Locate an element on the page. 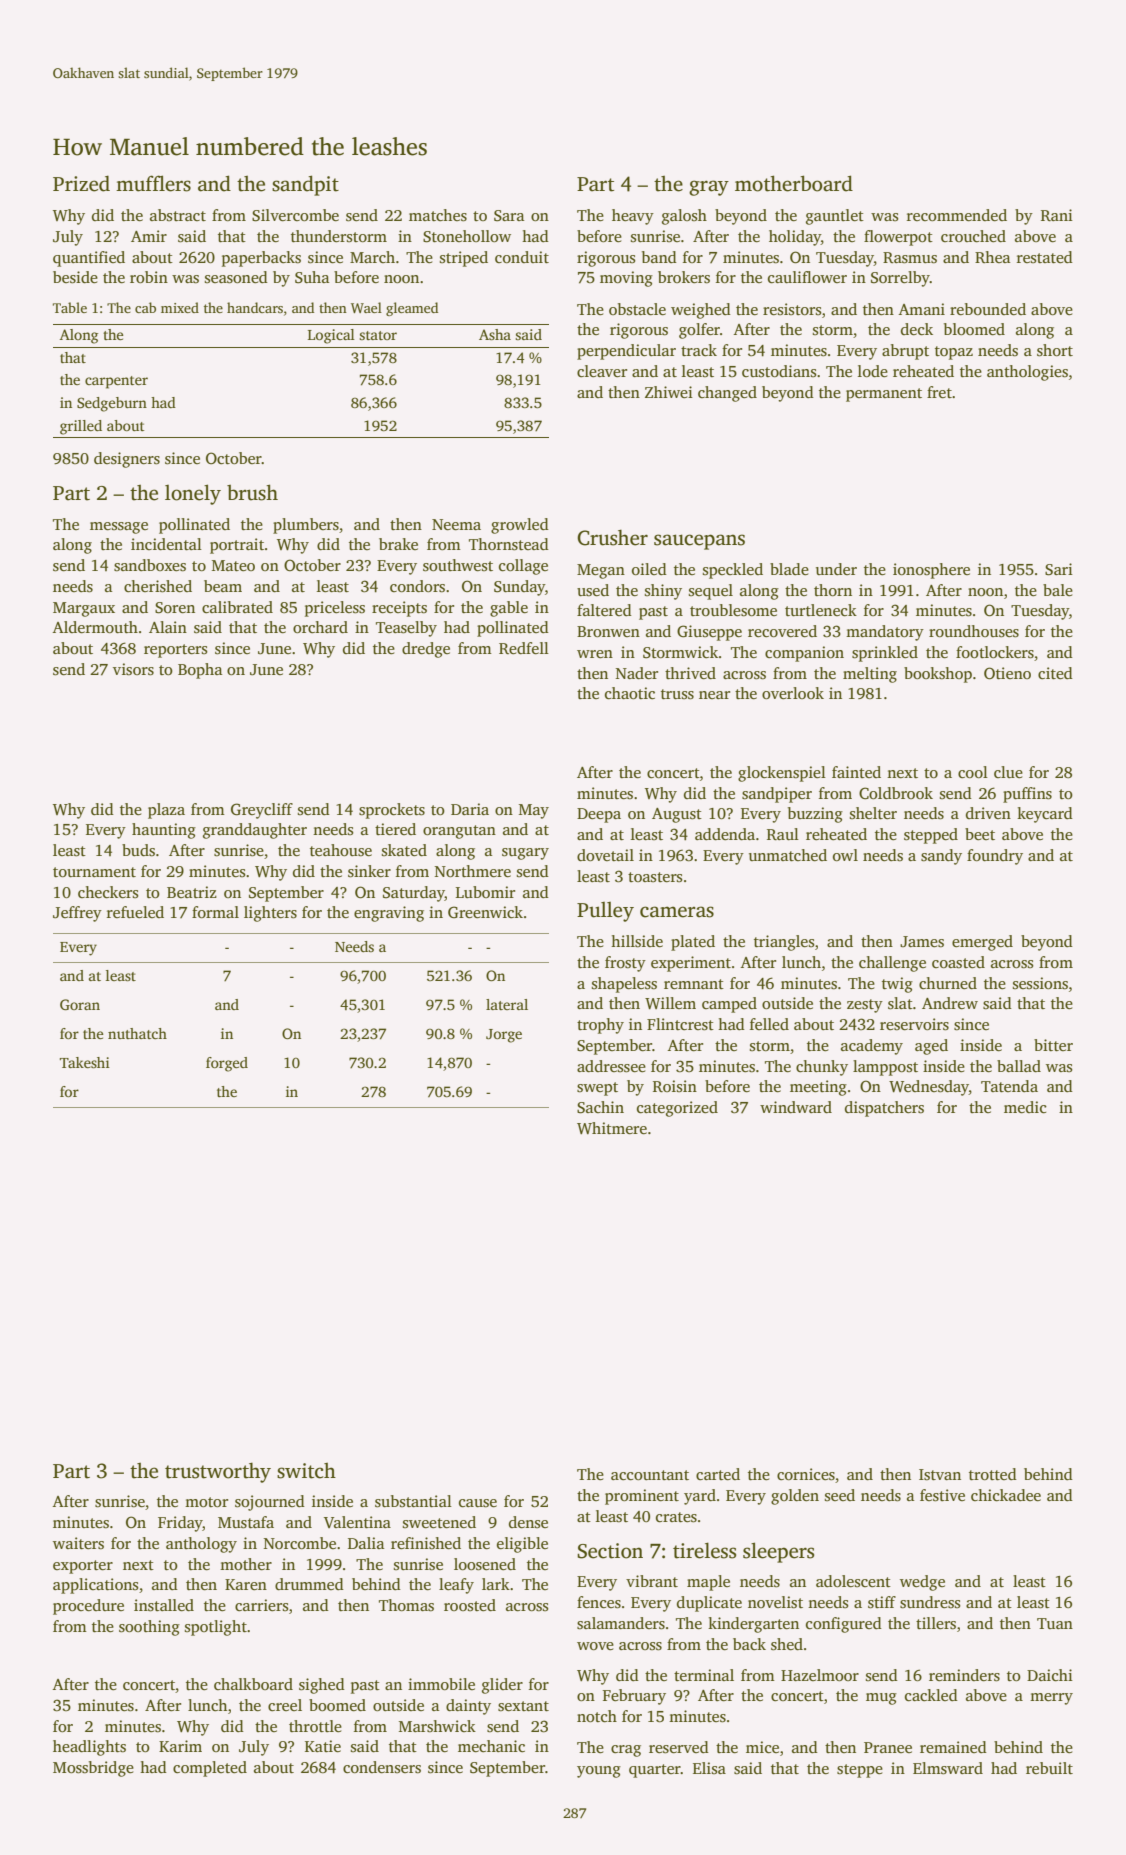 The image size is (1126, 1855). truss is located at coordinates (677, 694).
